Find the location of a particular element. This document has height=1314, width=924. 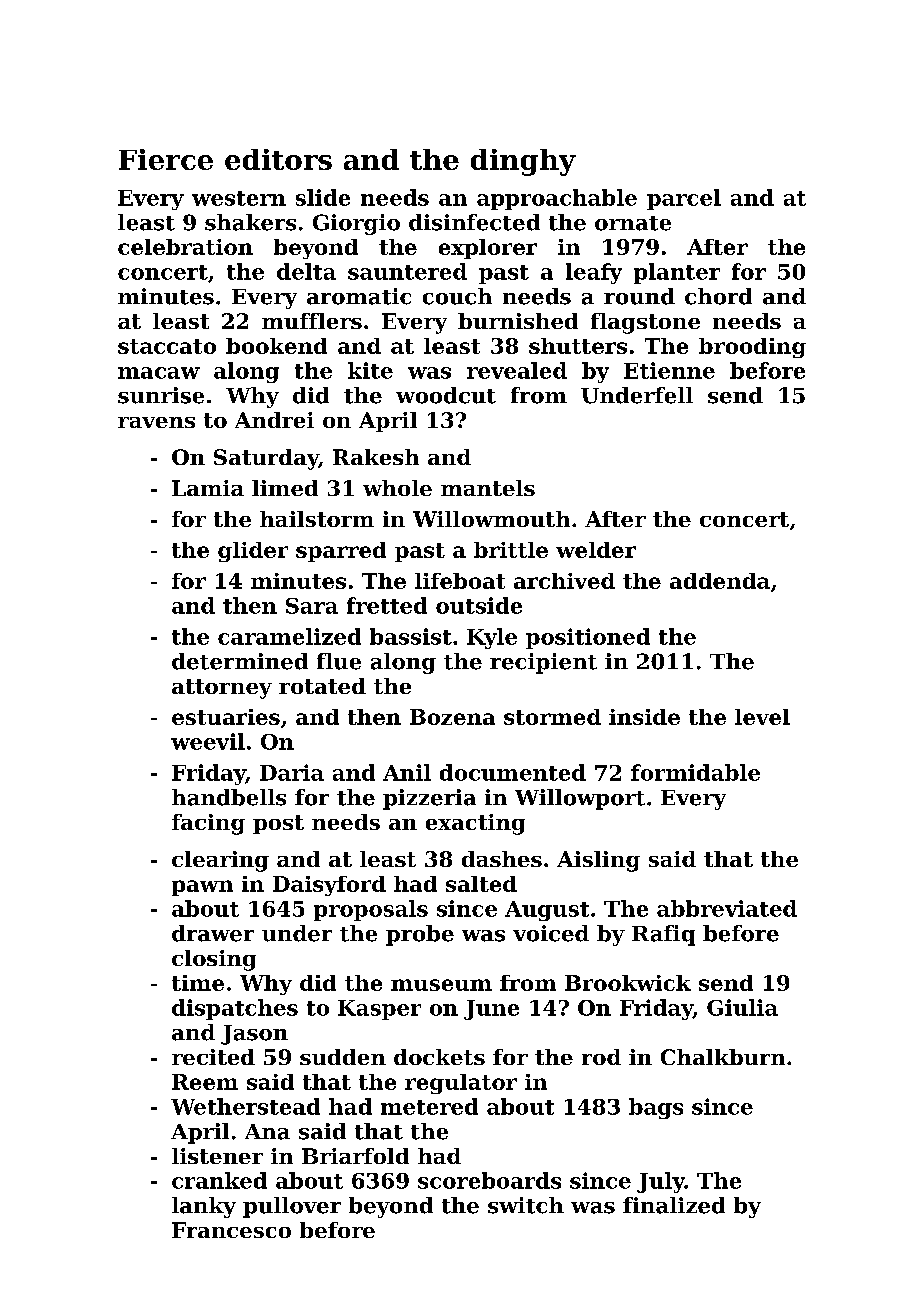

kite is located at coordinates (370, 370).
